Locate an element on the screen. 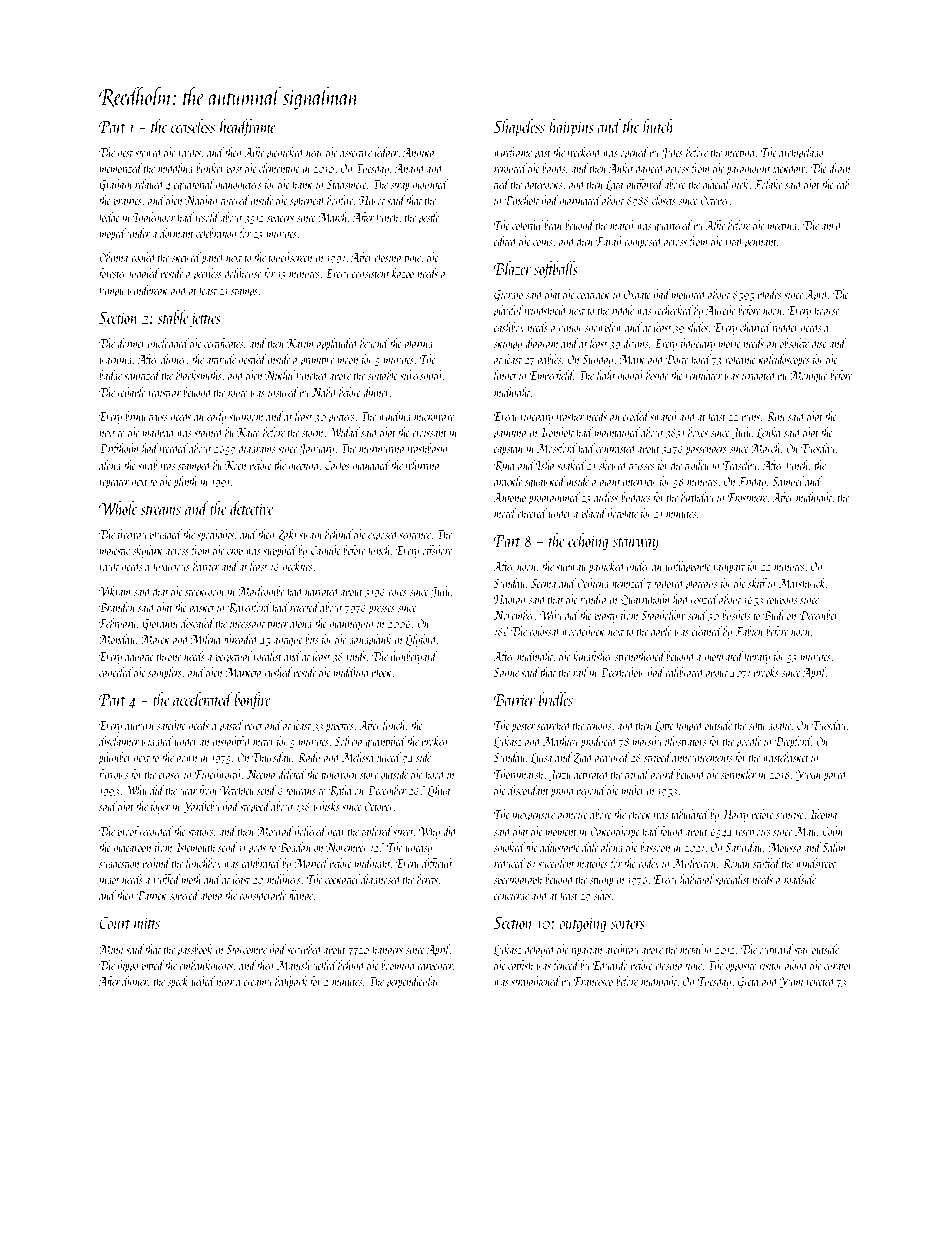 The image size is (952, 1233). hairpins is located at coordinates (571, 128).
